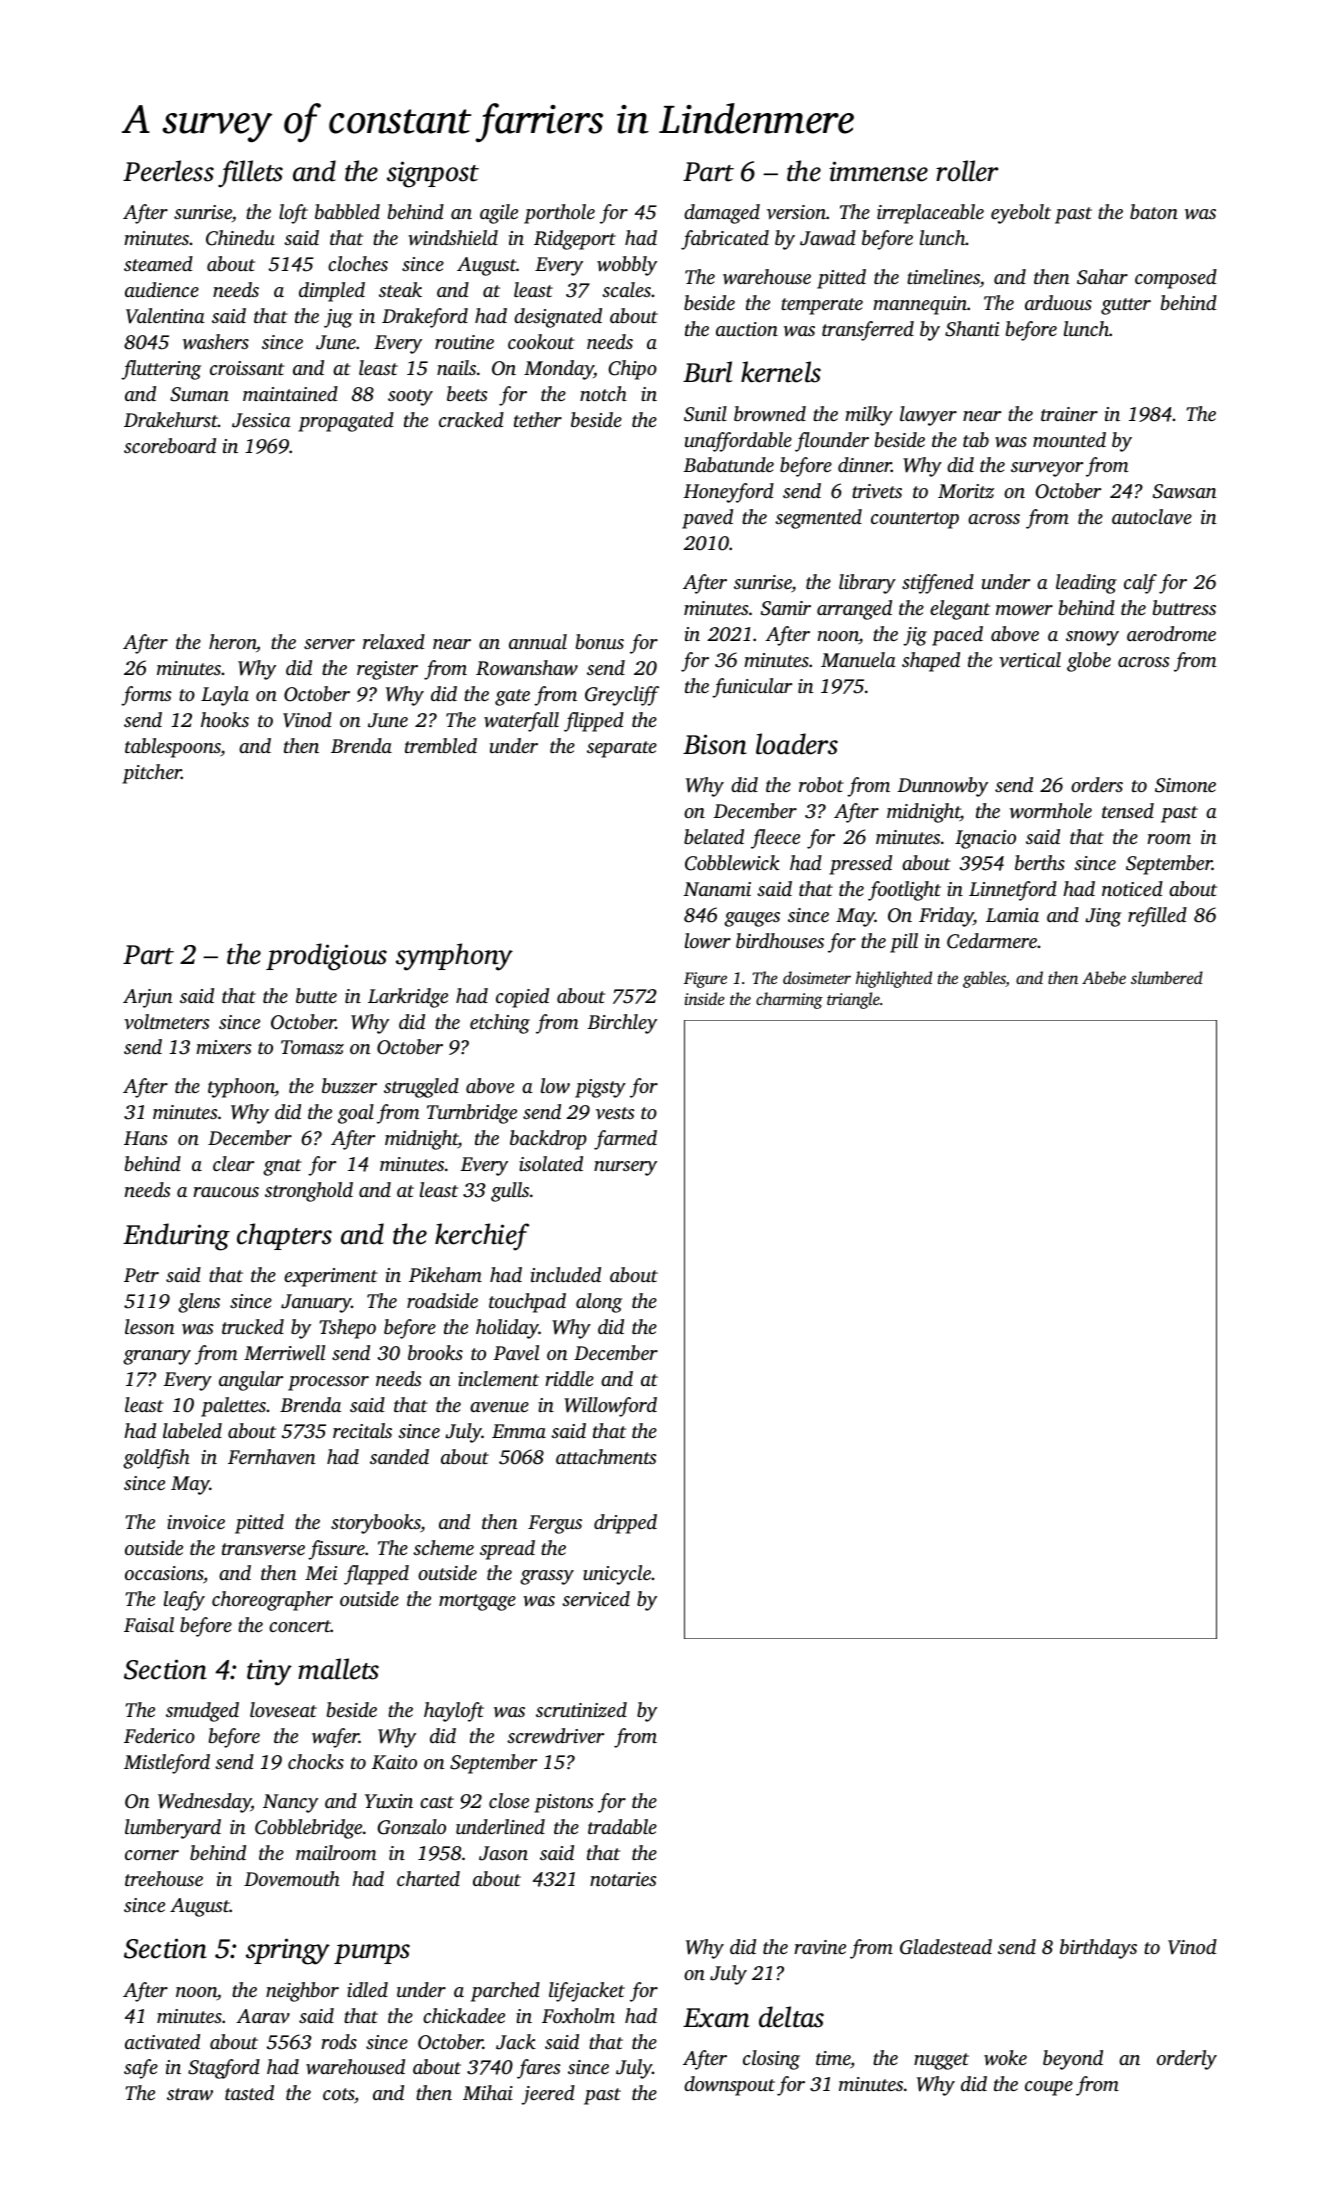  What do you see at coordinates (946, 1947) in the image?
I see `Gladestead` at bounding box center [946, 1947].
